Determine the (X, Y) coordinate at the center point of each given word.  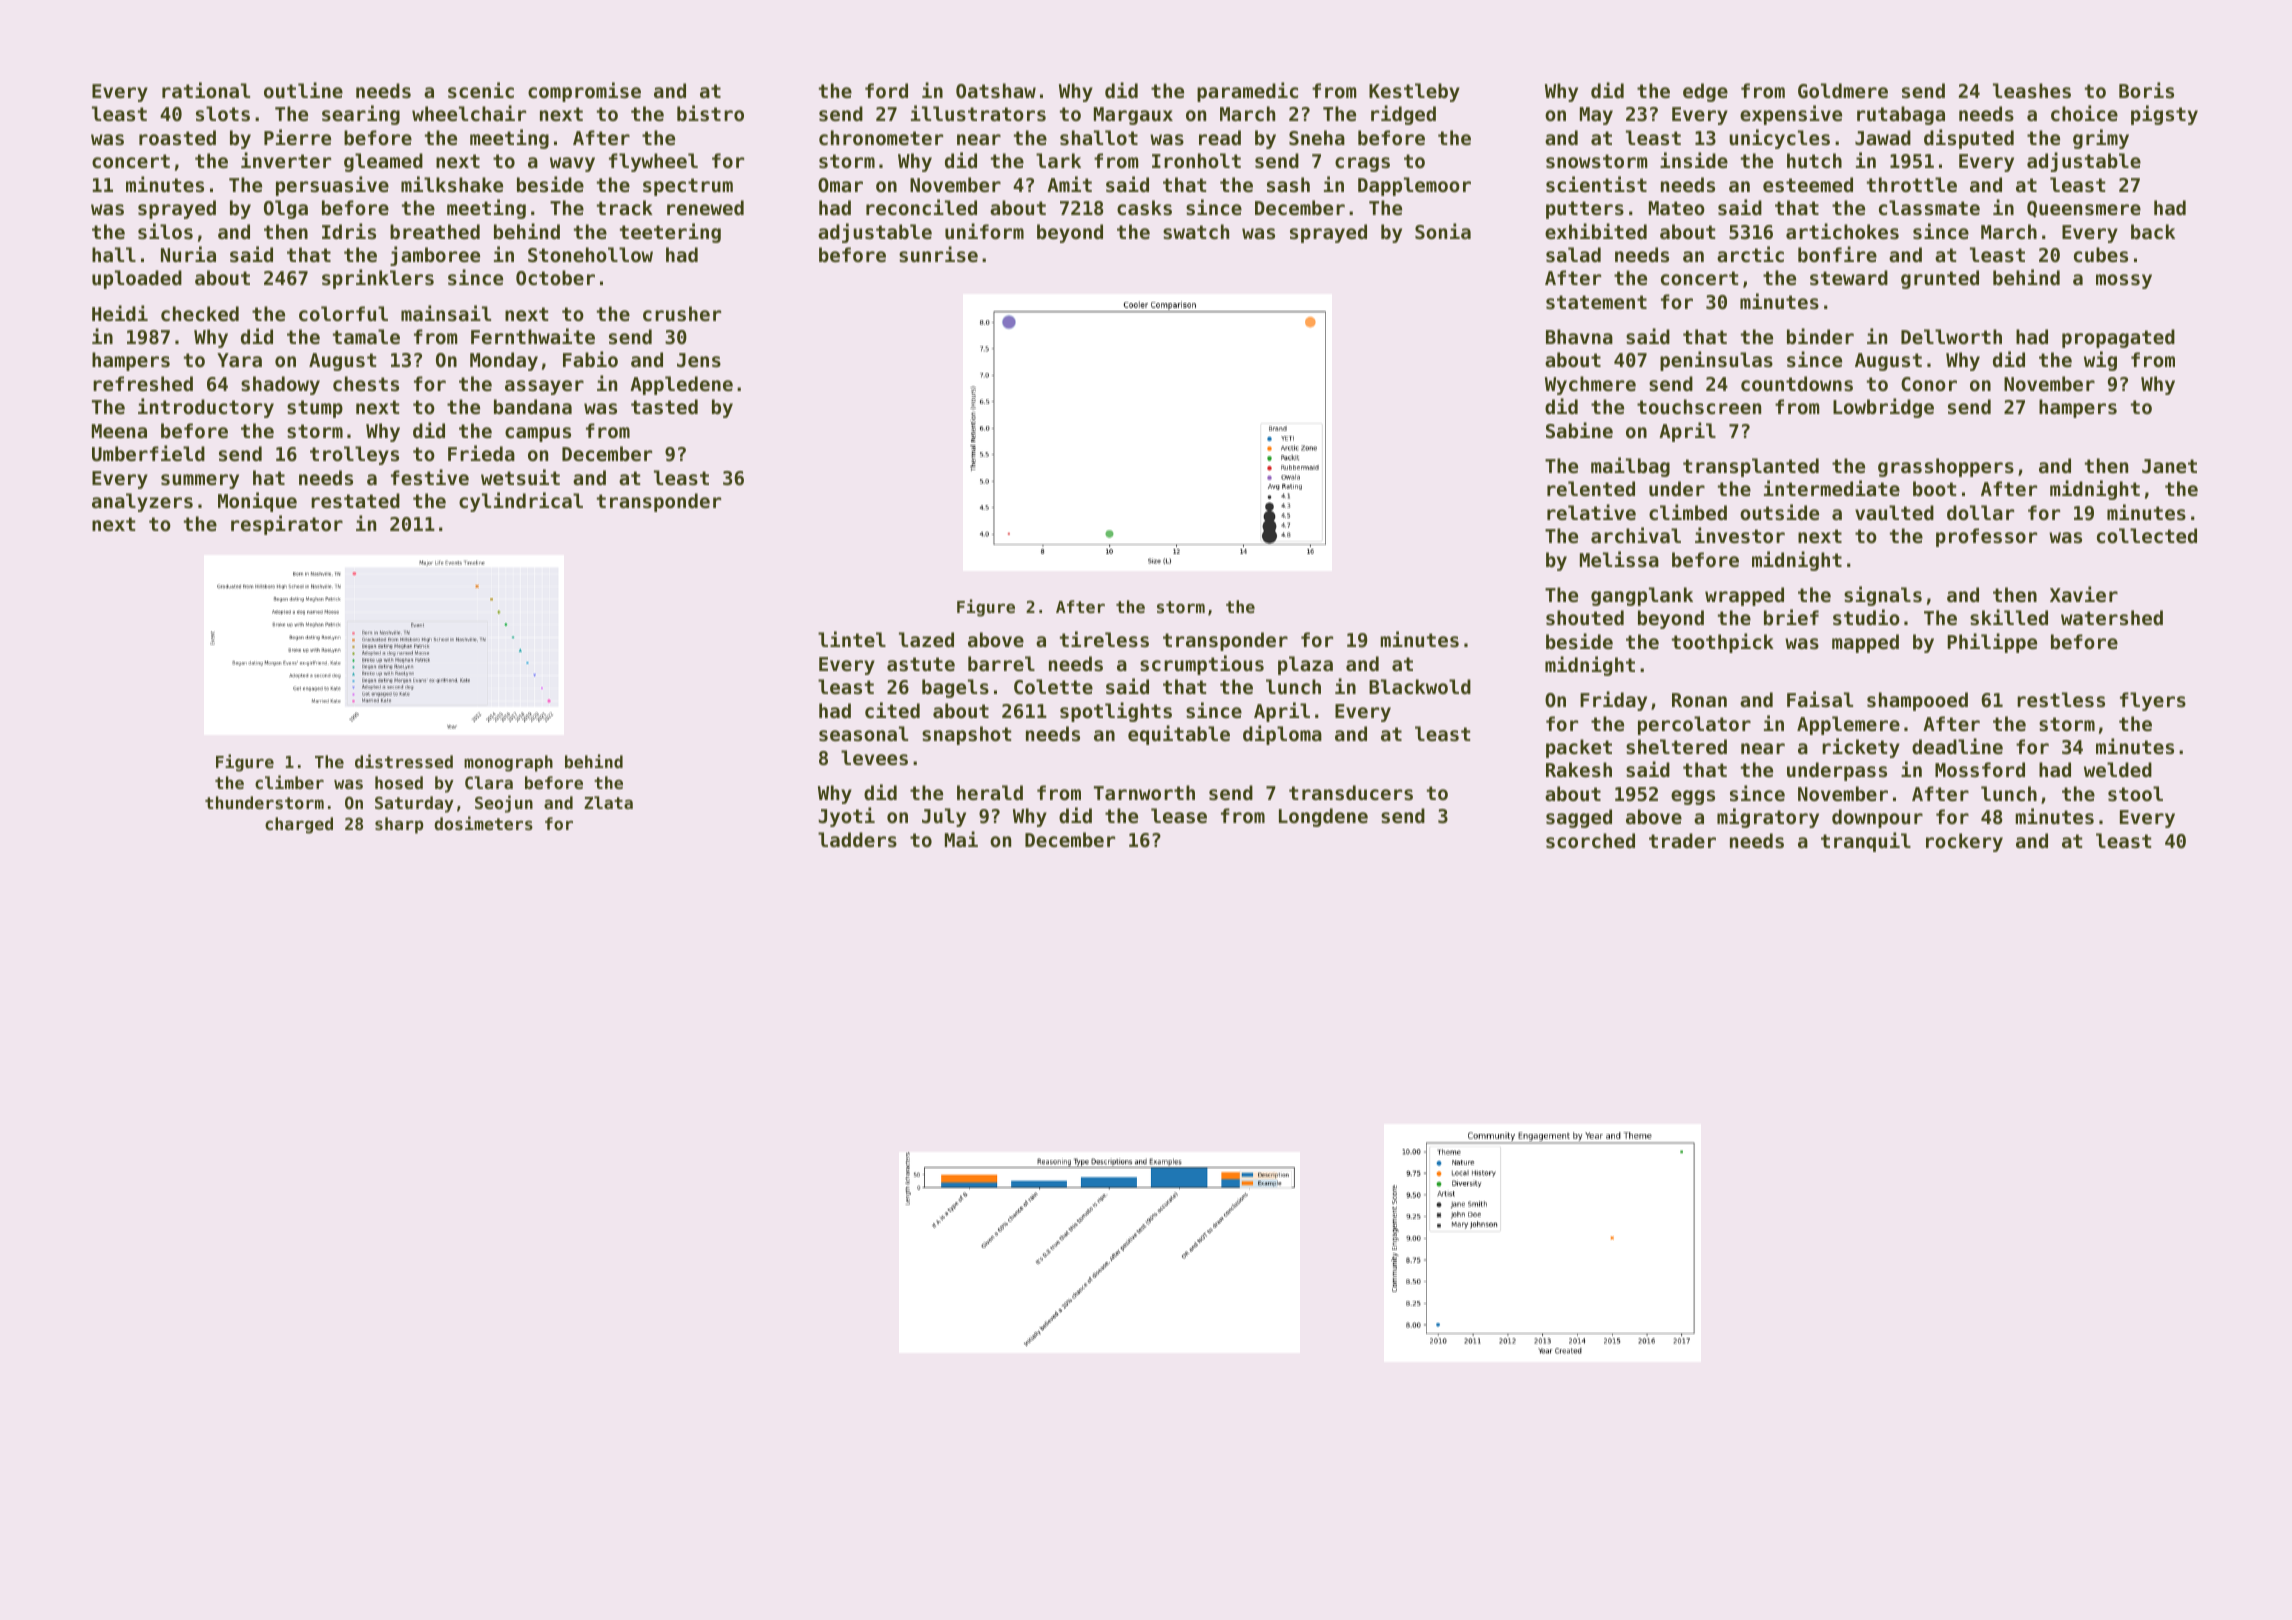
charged (299, 825)
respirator (287, 525)
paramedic (1247, 92)
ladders (857, 840)
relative (1591, 512)
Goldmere (1843, 90)
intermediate (1832, 488)
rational (206, 90)
